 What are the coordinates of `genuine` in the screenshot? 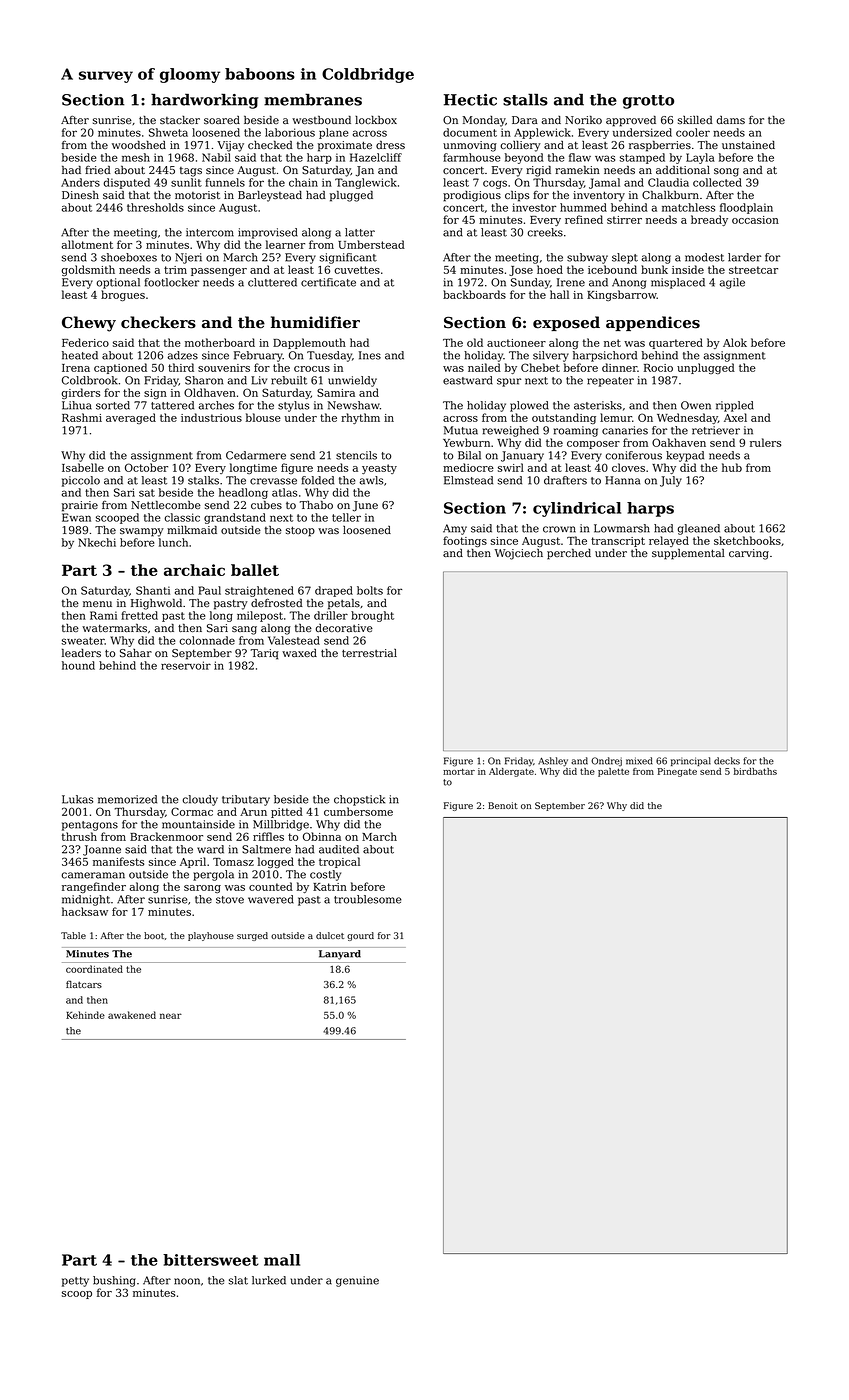 It's located at (357, 1281).
